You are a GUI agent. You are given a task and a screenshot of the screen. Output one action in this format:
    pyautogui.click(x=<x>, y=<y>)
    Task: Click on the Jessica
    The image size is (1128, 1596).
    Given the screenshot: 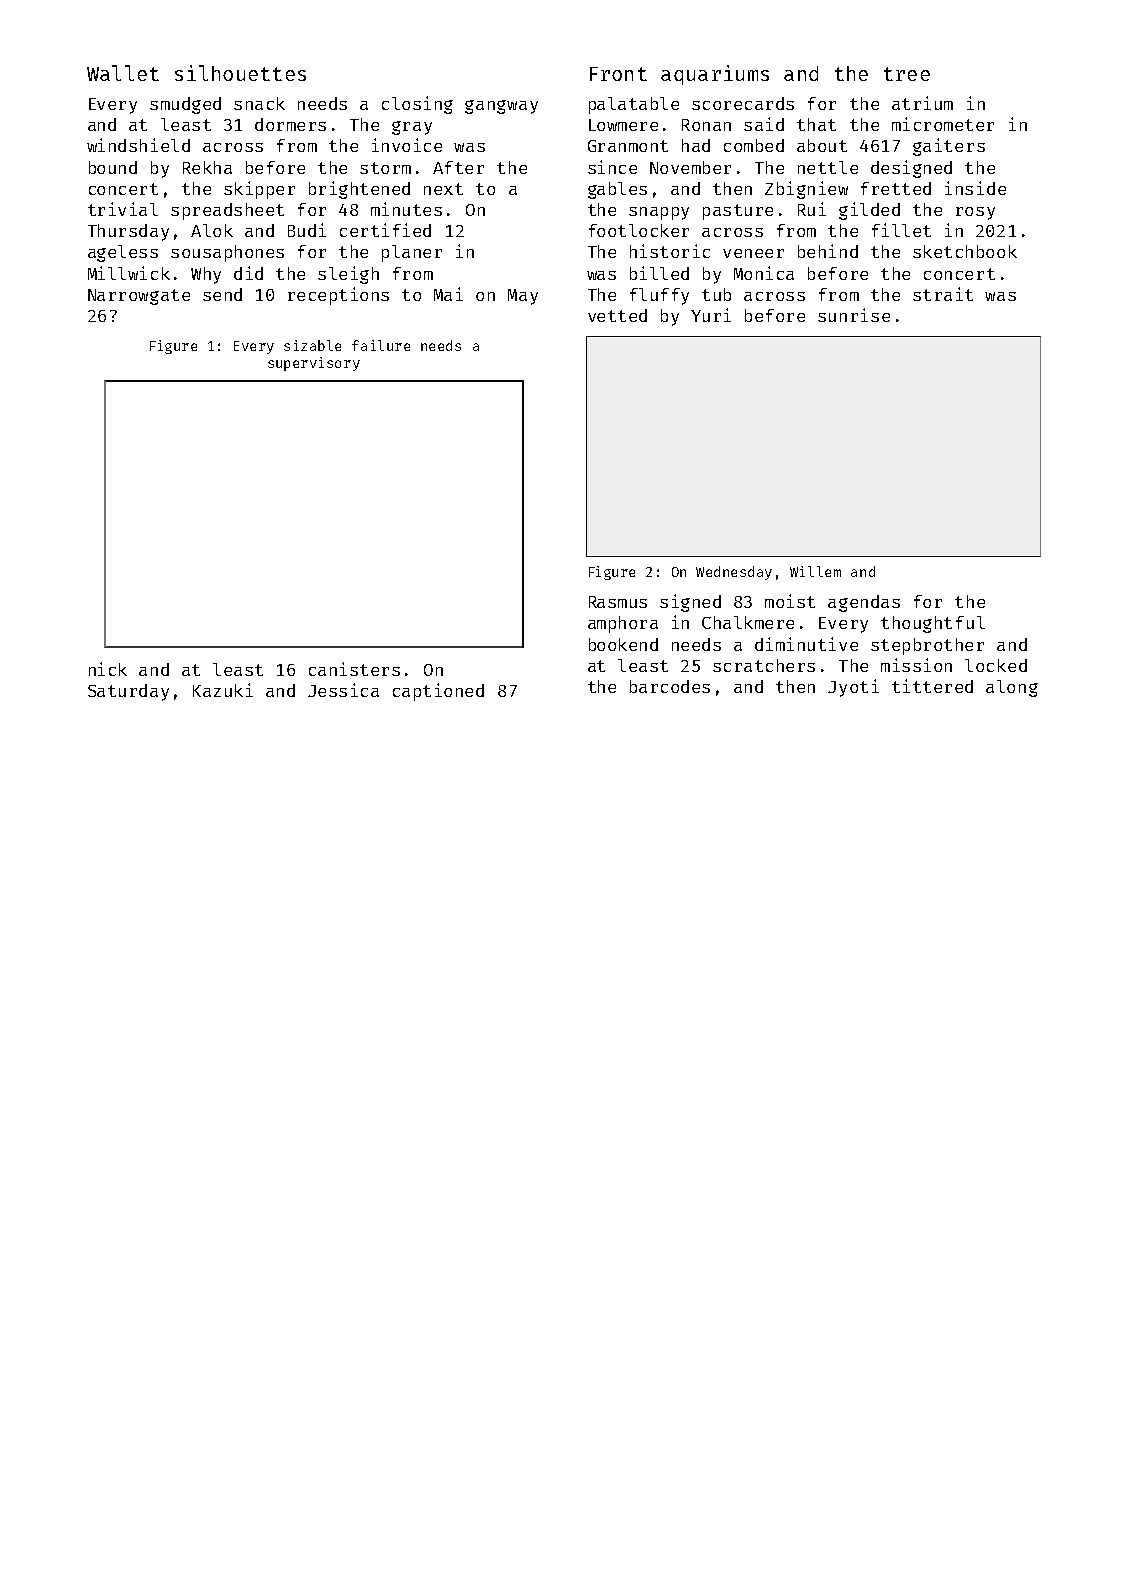 What is the action you would take?
    pyautogui.click(x=343, y=690)
